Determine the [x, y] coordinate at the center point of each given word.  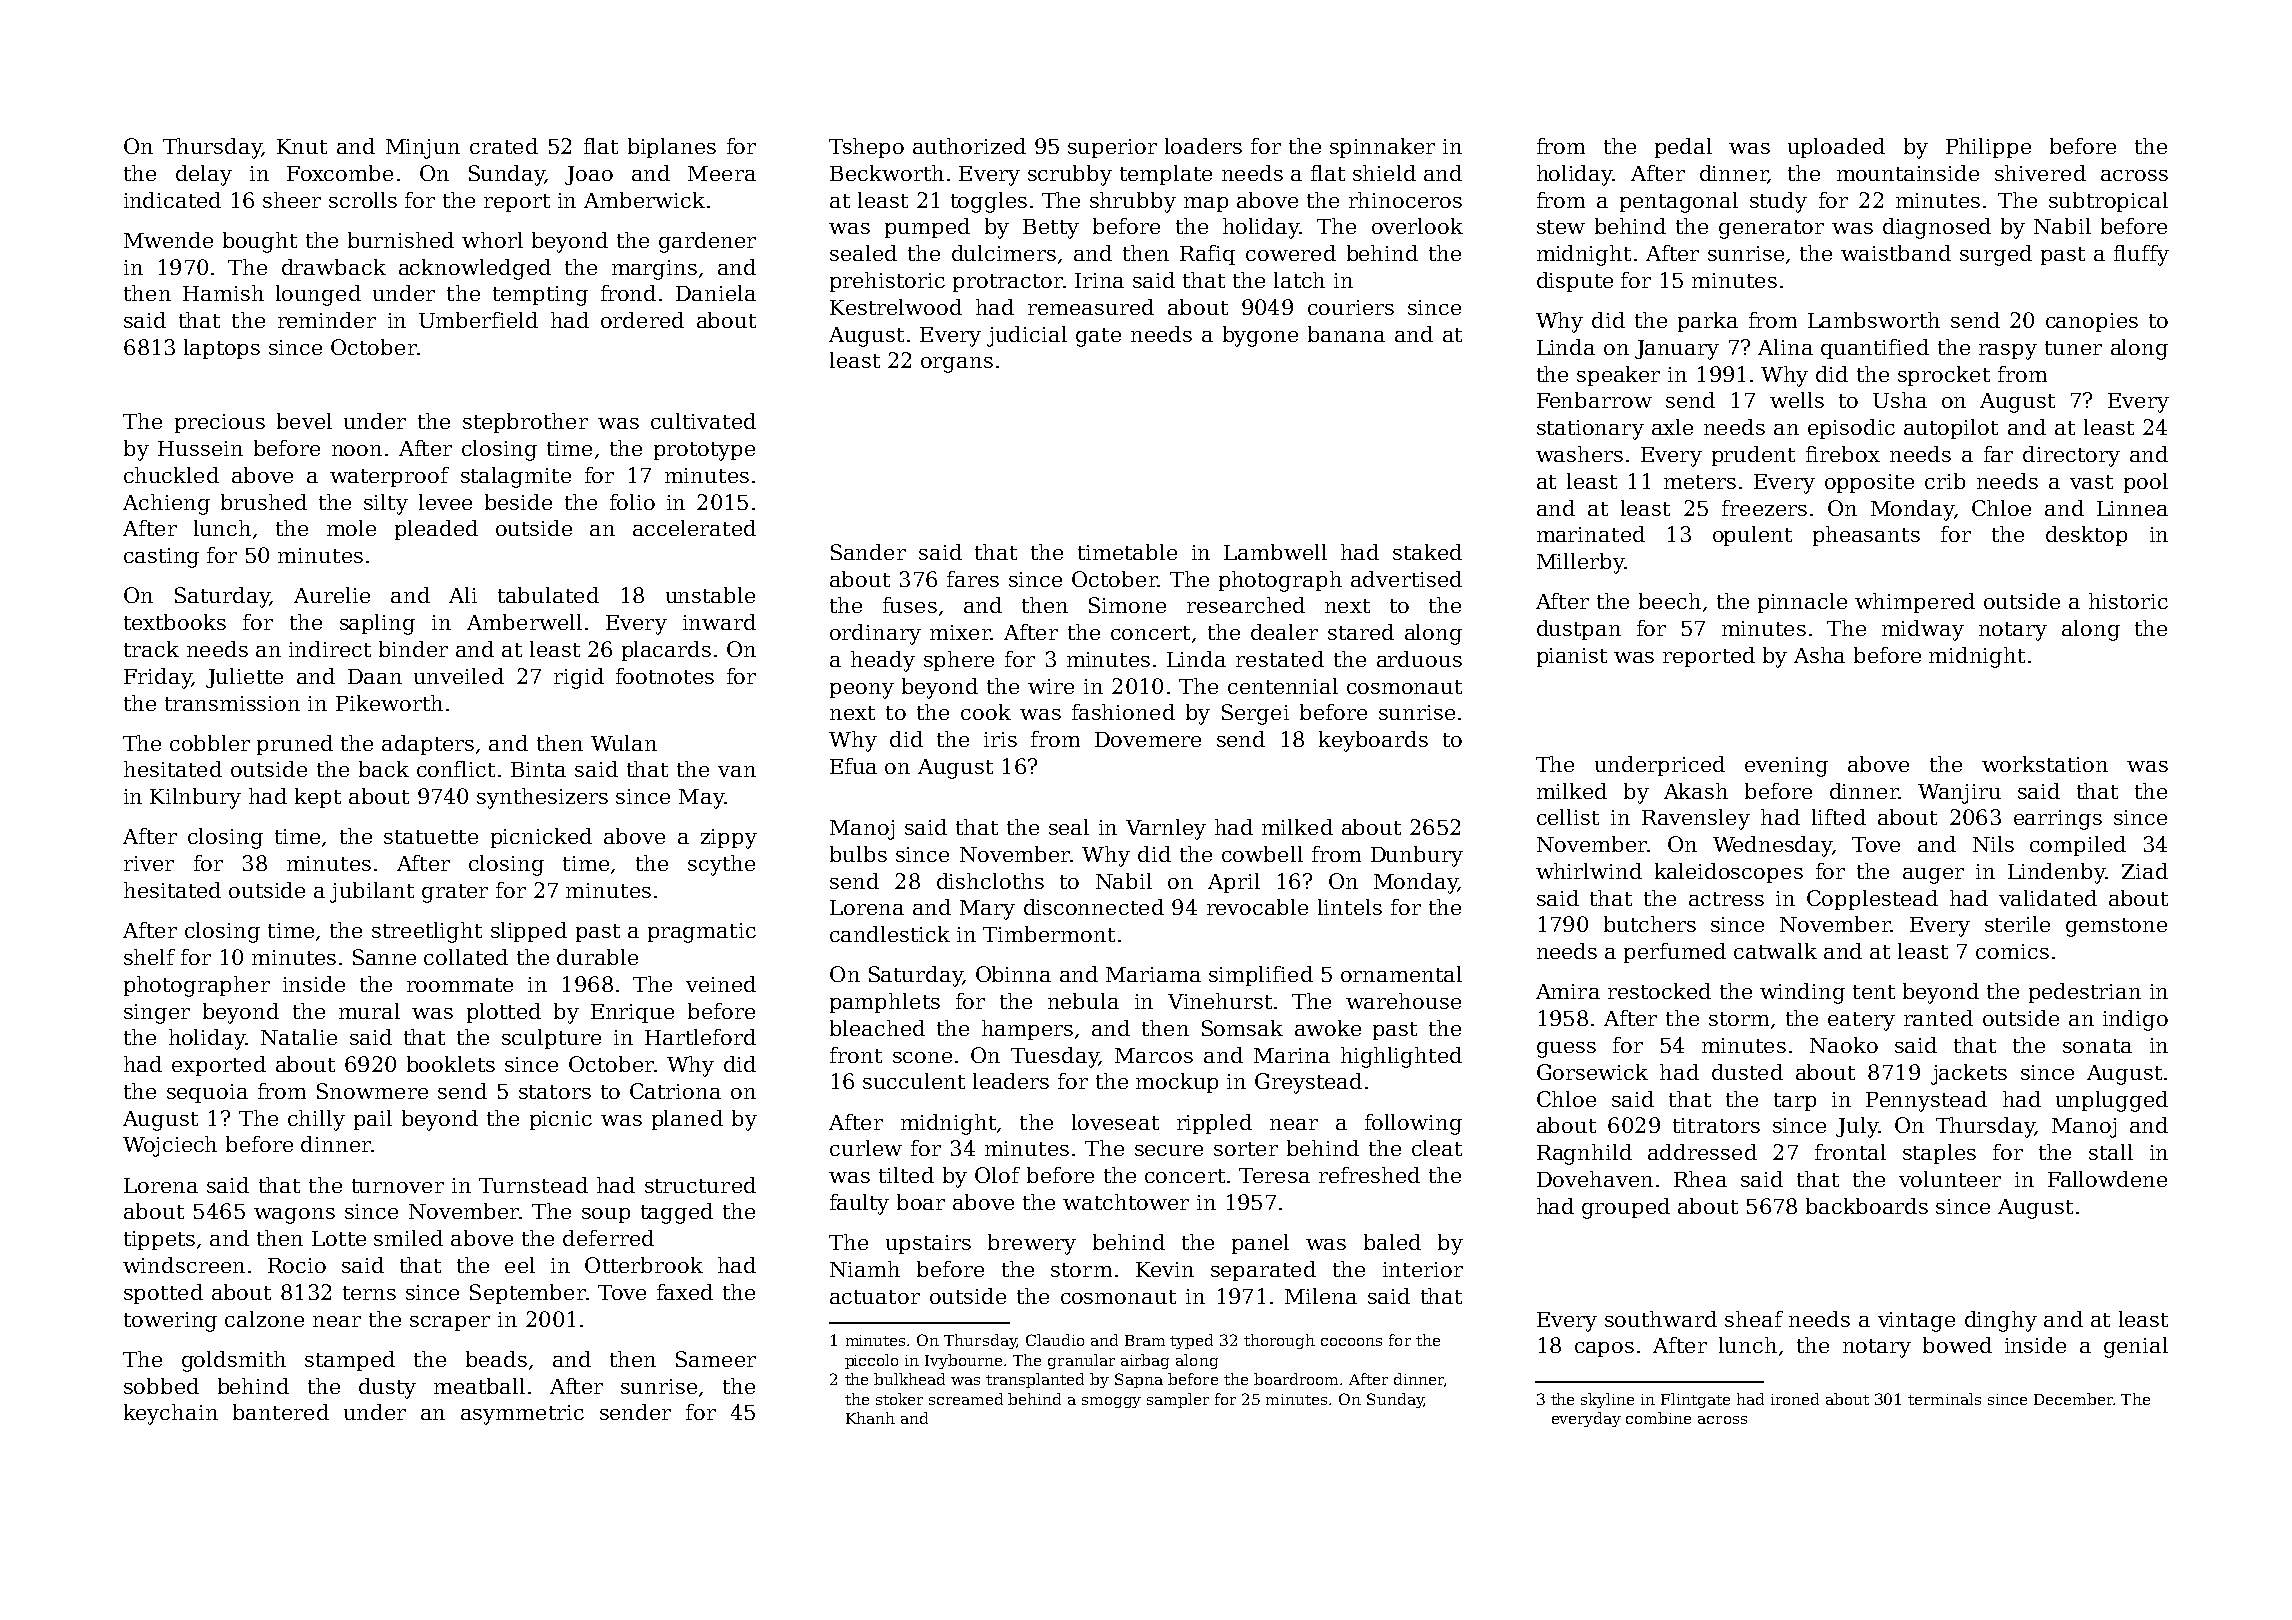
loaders [1203, 146]
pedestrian [2085, 993]
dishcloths [990, 881]
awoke [1328, 1028]
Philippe [1988, 148]
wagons [294, 1216]
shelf [149, 957]
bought [260, 242]
